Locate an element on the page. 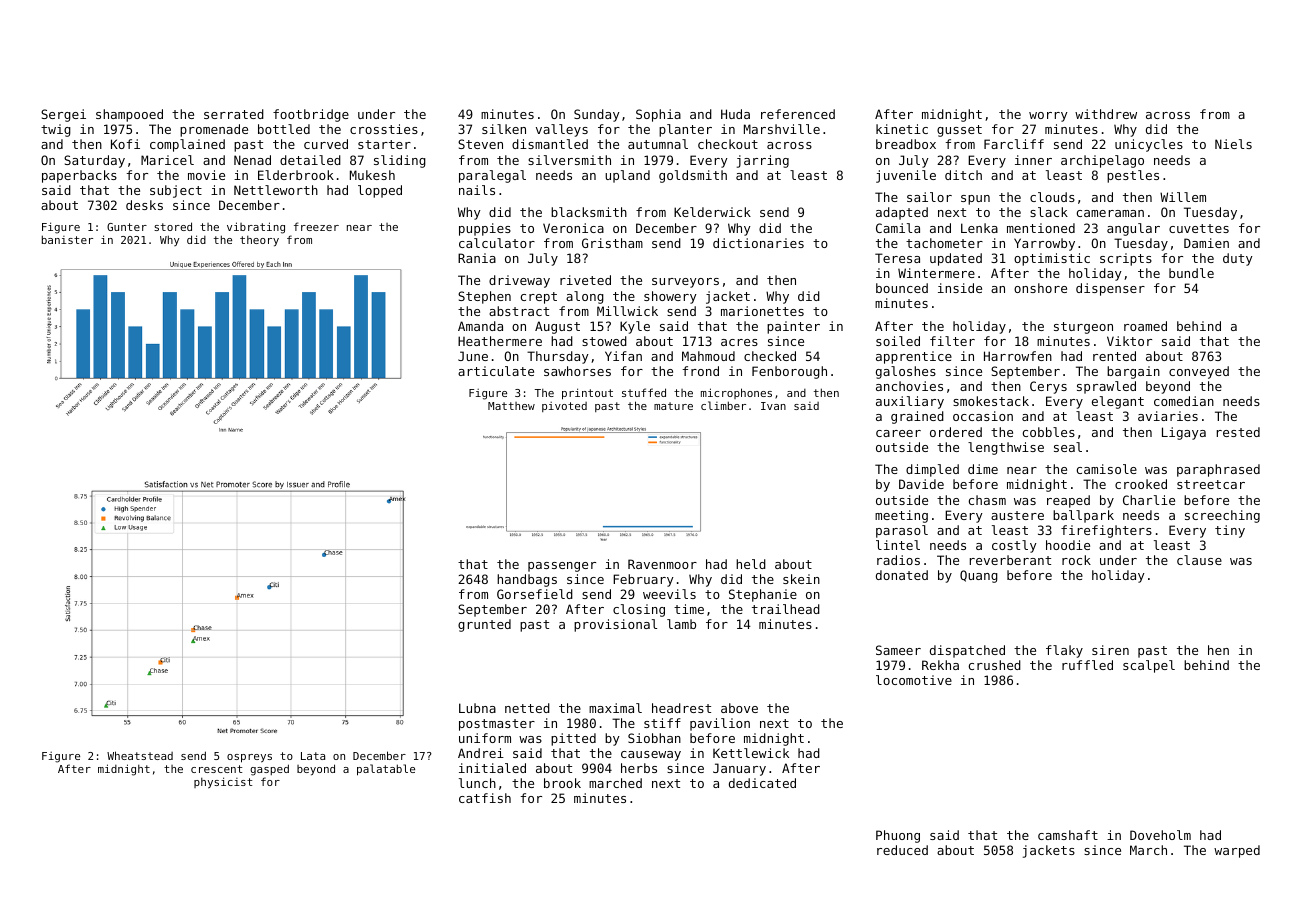 The width and height of the page is (1308, 924). freezer is located at coordinates (316, 226).
